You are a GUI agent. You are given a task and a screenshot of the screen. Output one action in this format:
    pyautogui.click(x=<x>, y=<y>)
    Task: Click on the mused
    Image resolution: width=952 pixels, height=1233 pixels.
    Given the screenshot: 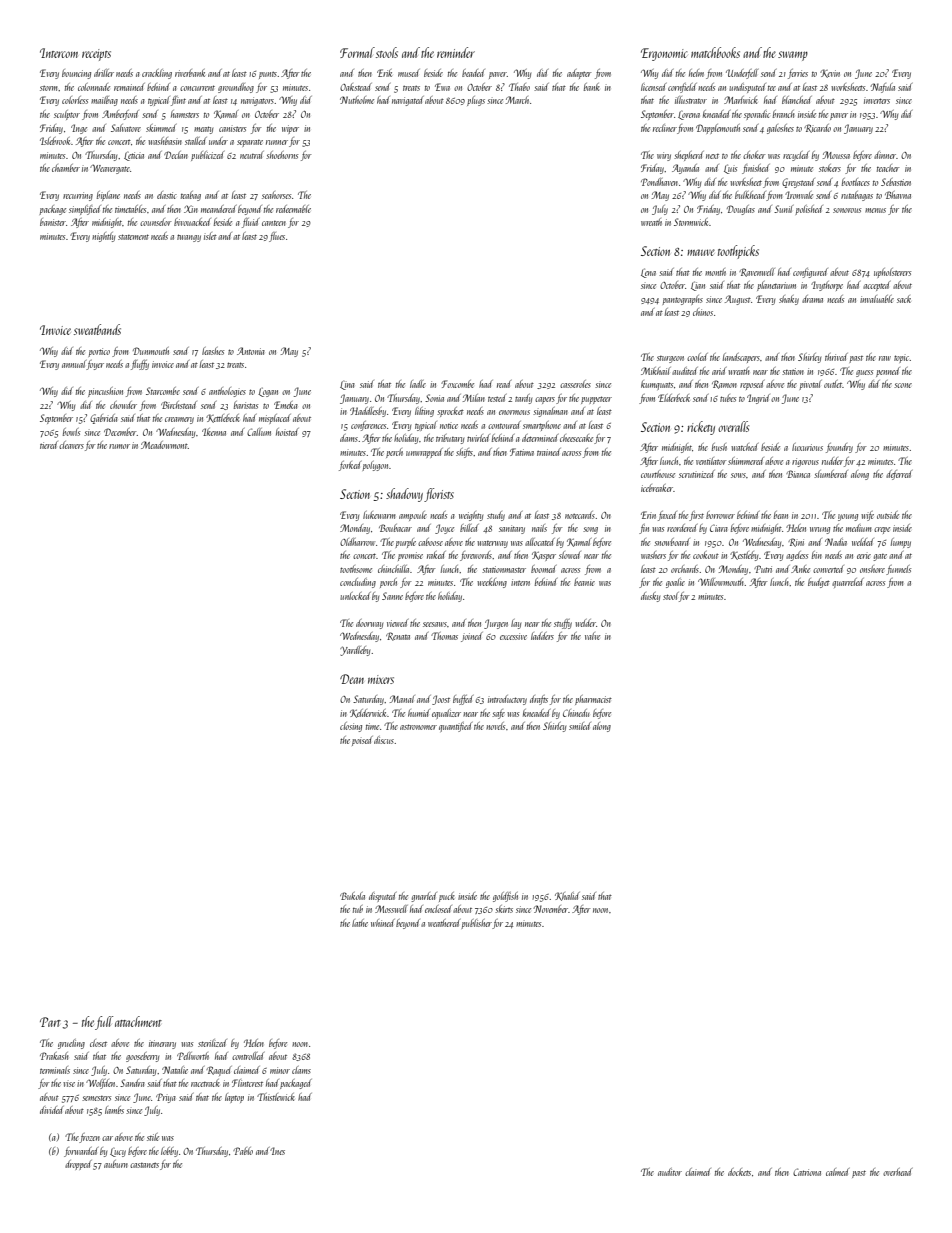 What is the action you would take?
    pyautogui.click(x=409, y=73)
